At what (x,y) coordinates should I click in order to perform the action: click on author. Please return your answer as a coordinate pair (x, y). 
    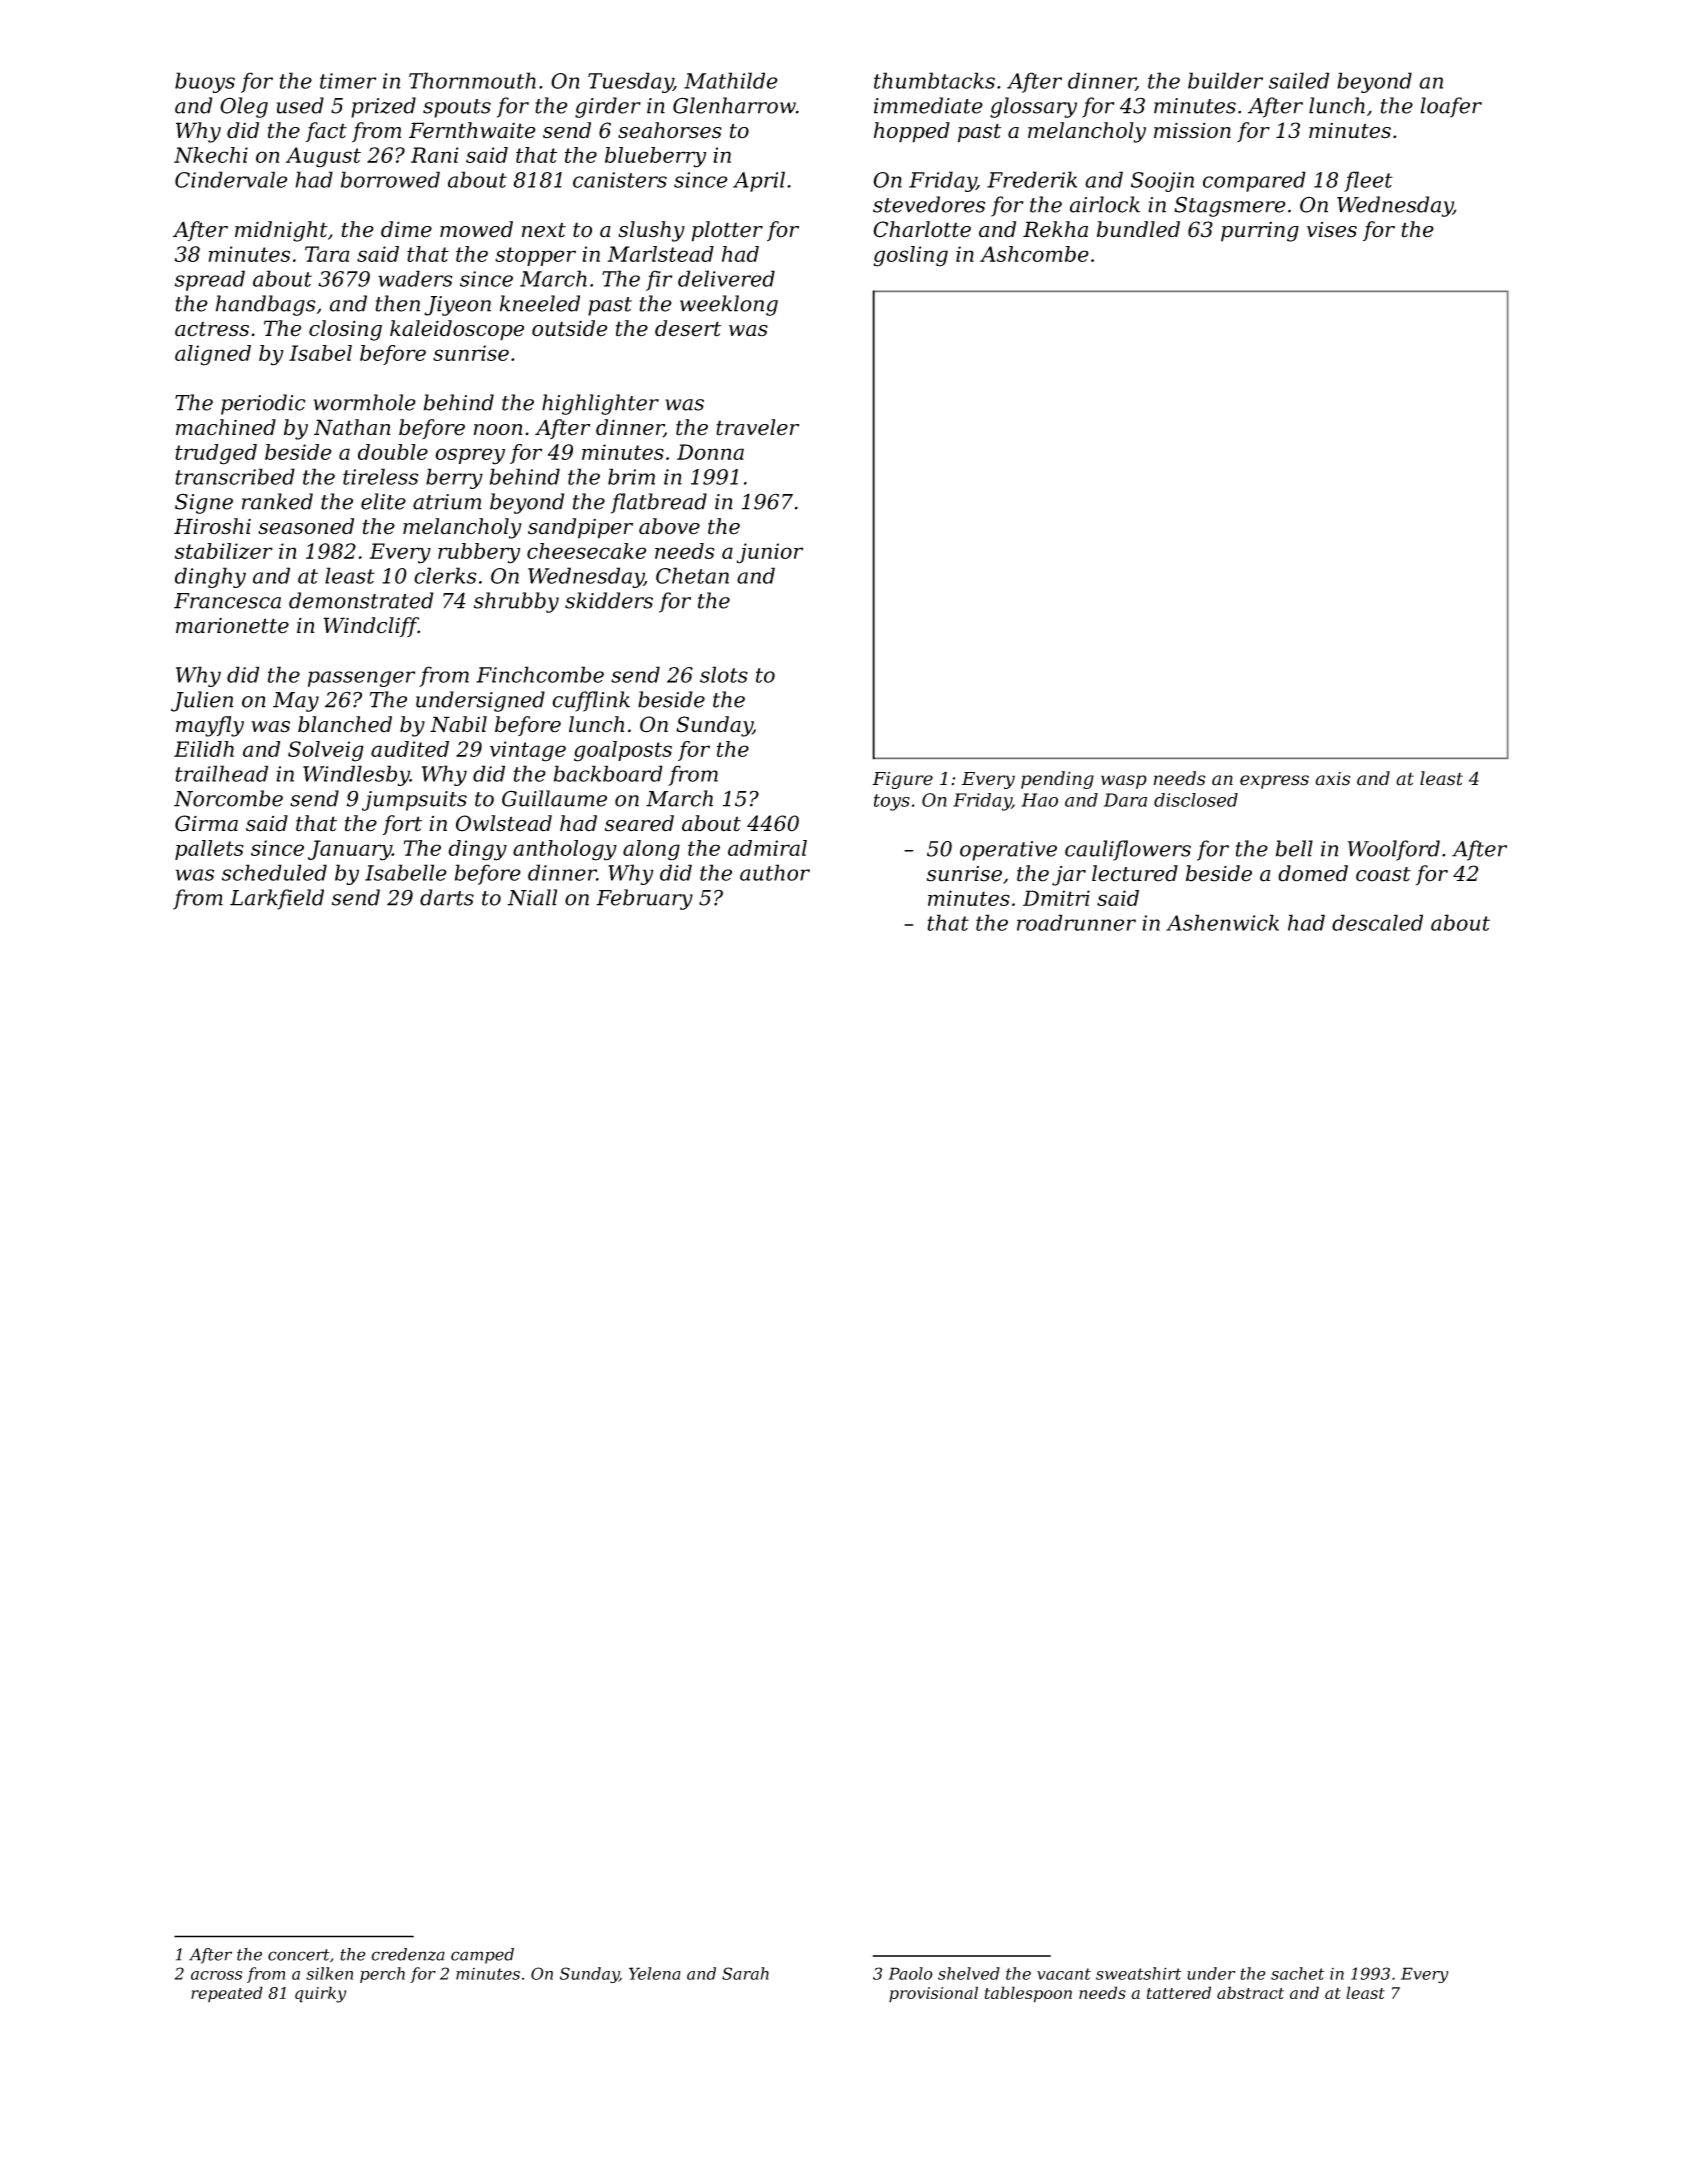
    Looking at the image, I should click on (775, 872).
